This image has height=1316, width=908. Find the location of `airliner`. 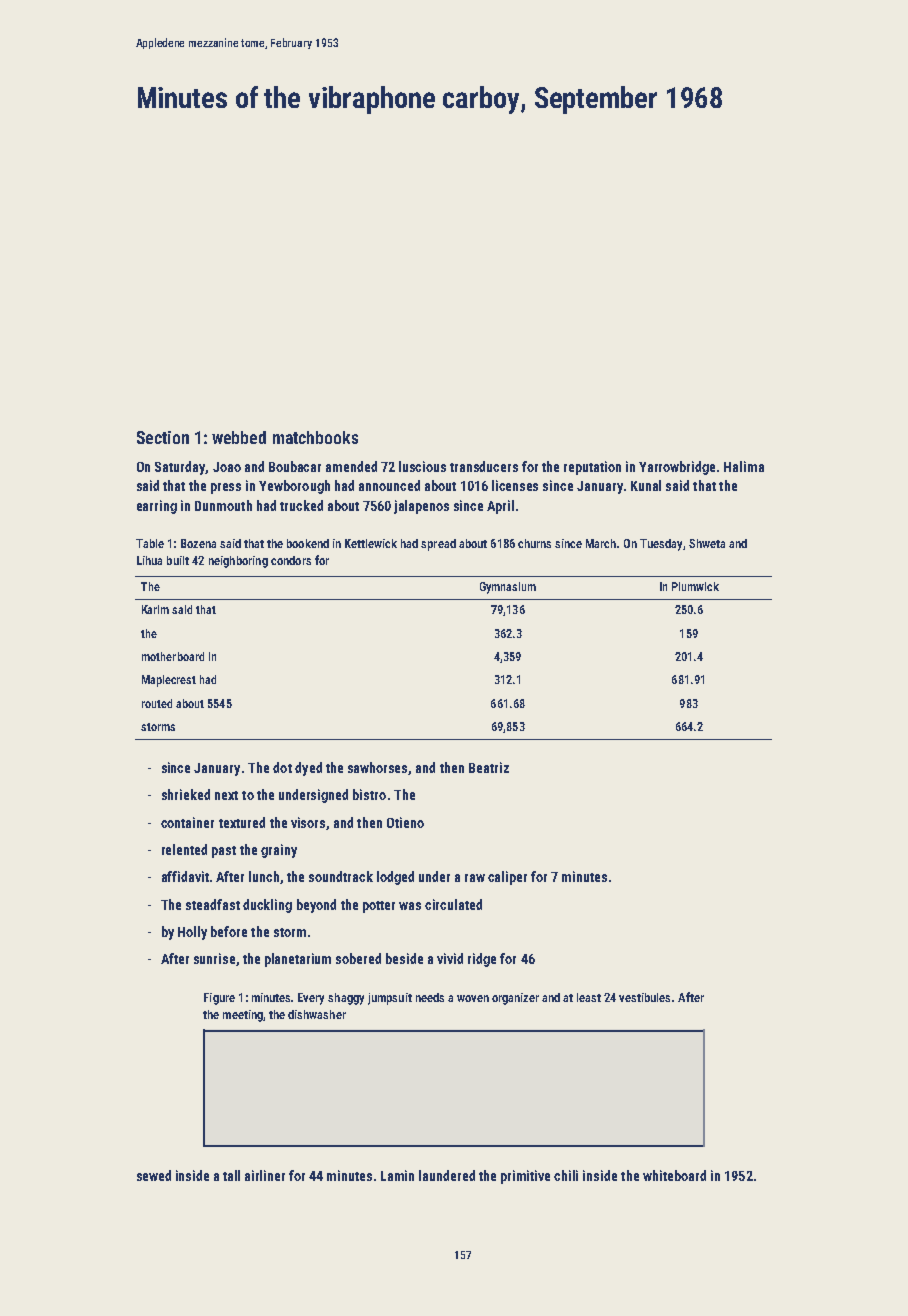

airliner is located at coordinates (265, 1175).
